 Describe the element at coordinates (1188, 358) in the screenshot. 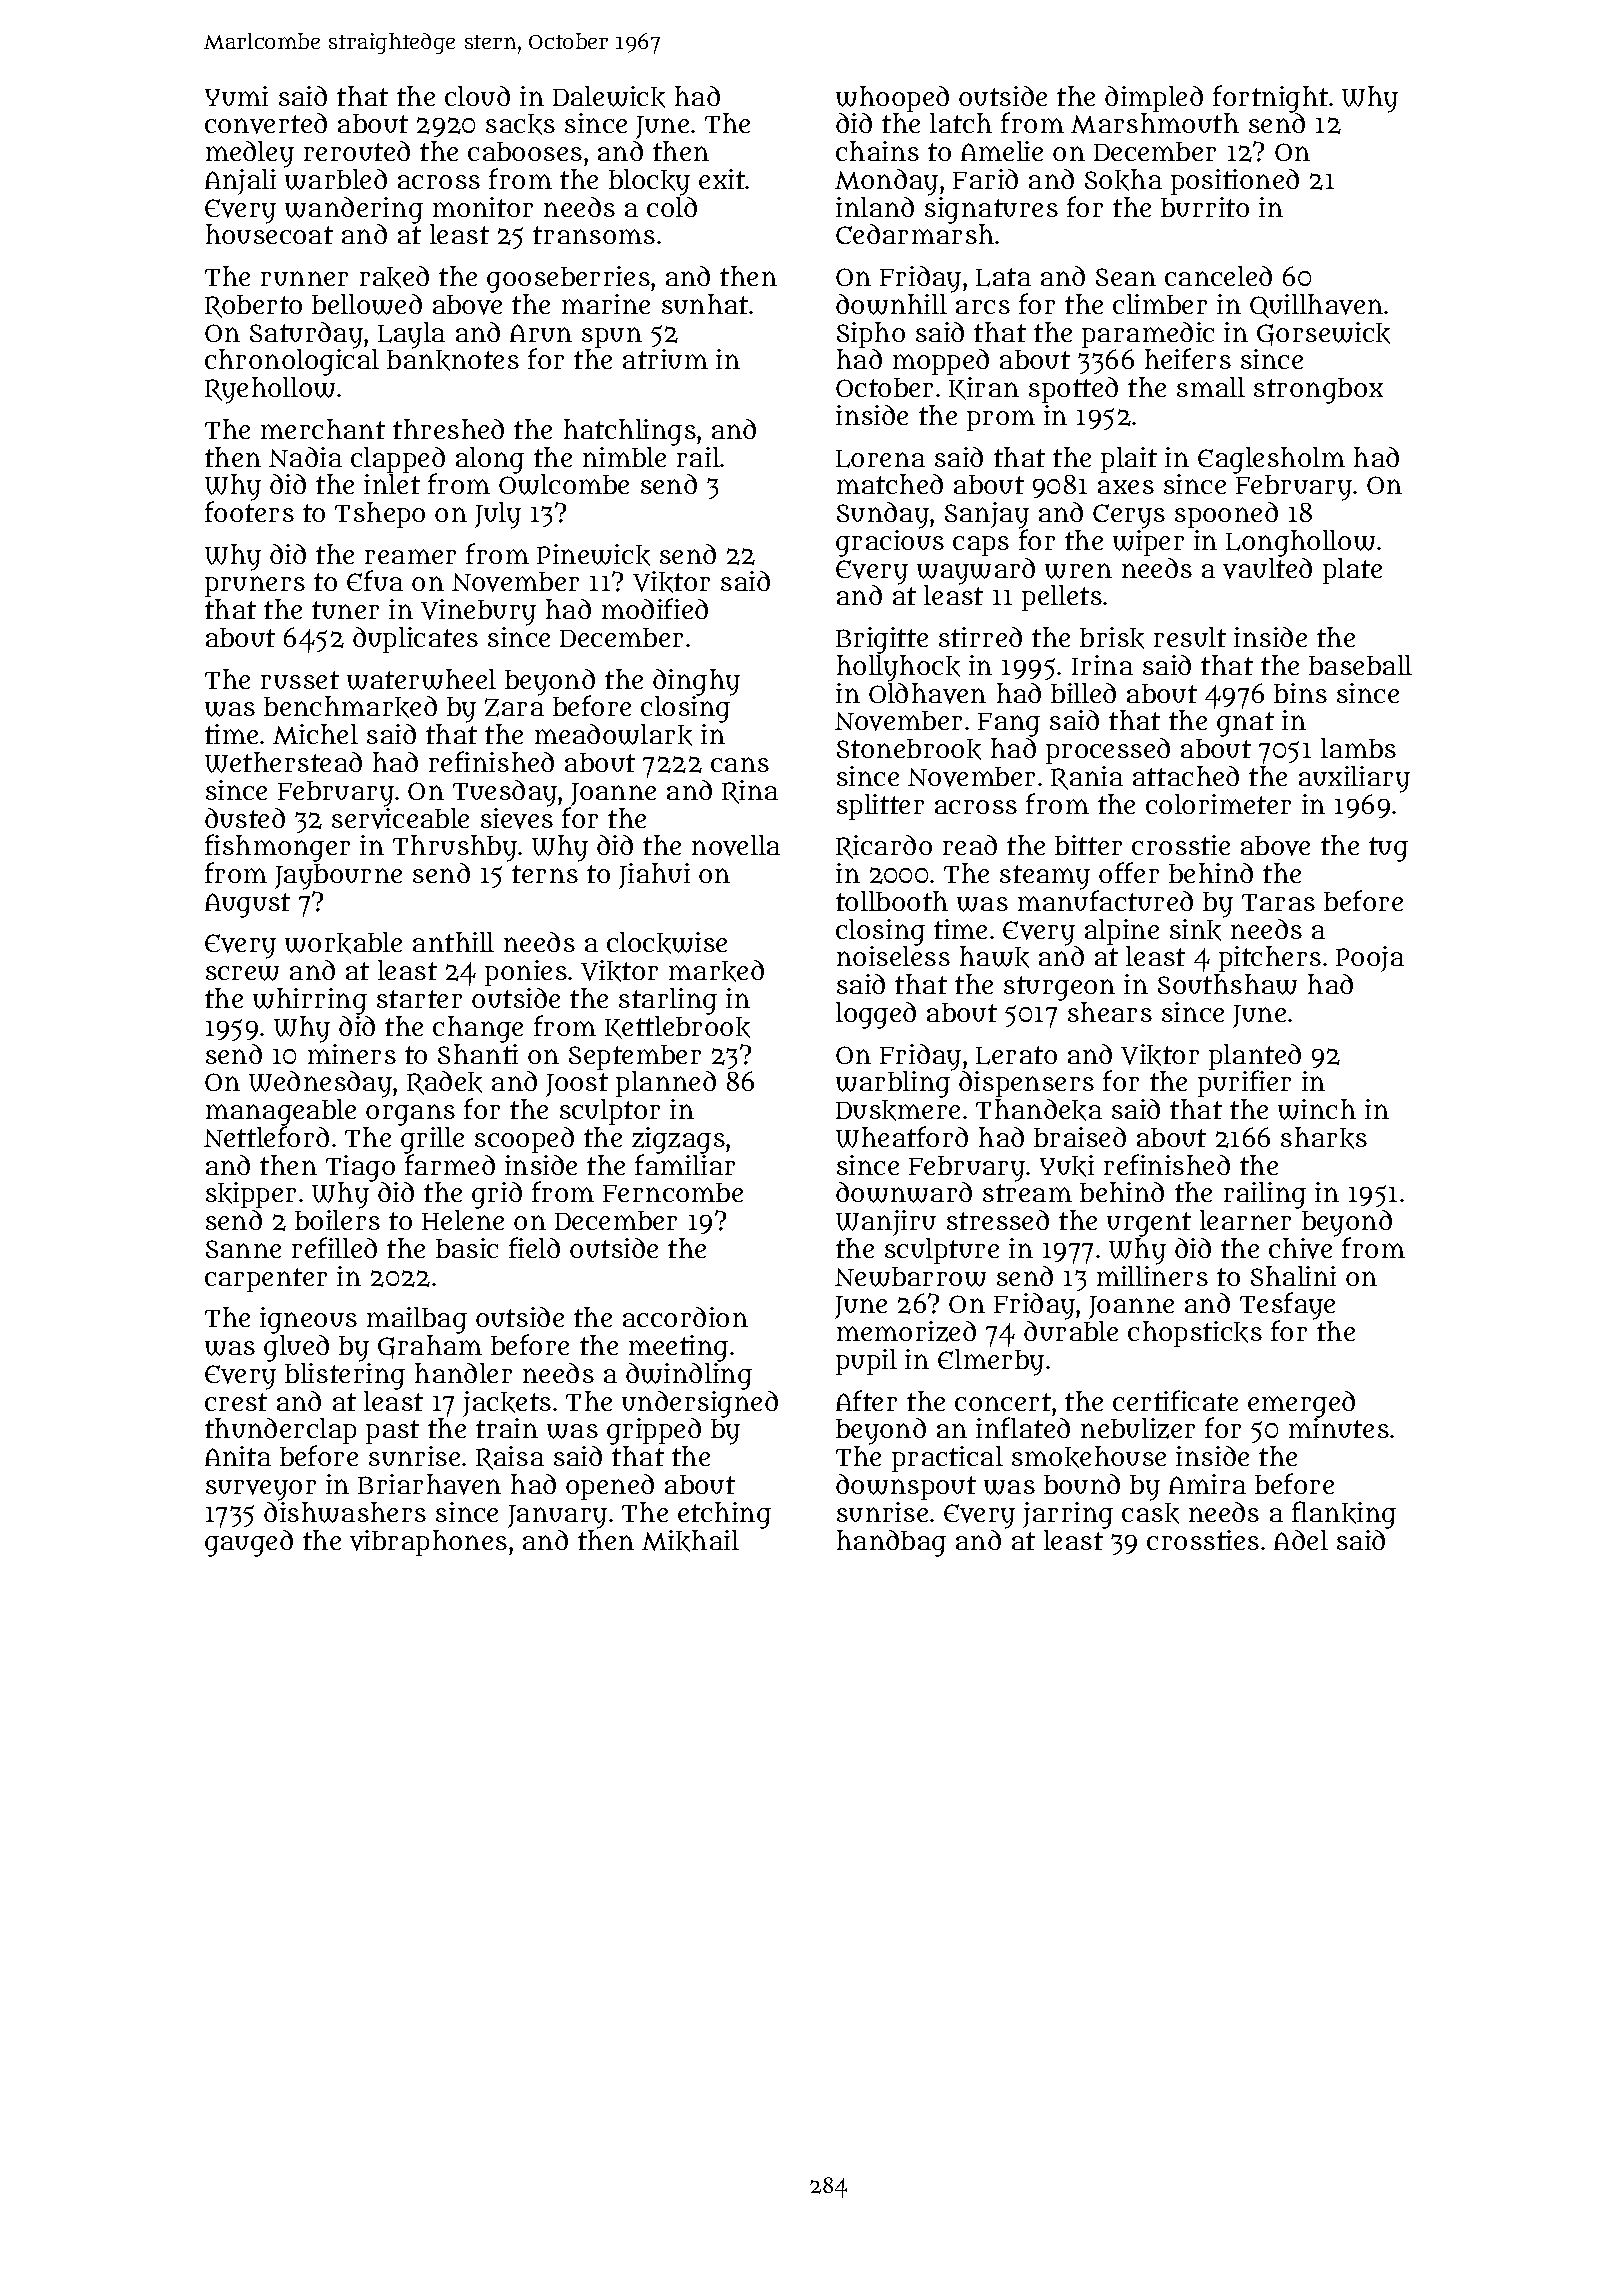

I see `heifers` at that location.
